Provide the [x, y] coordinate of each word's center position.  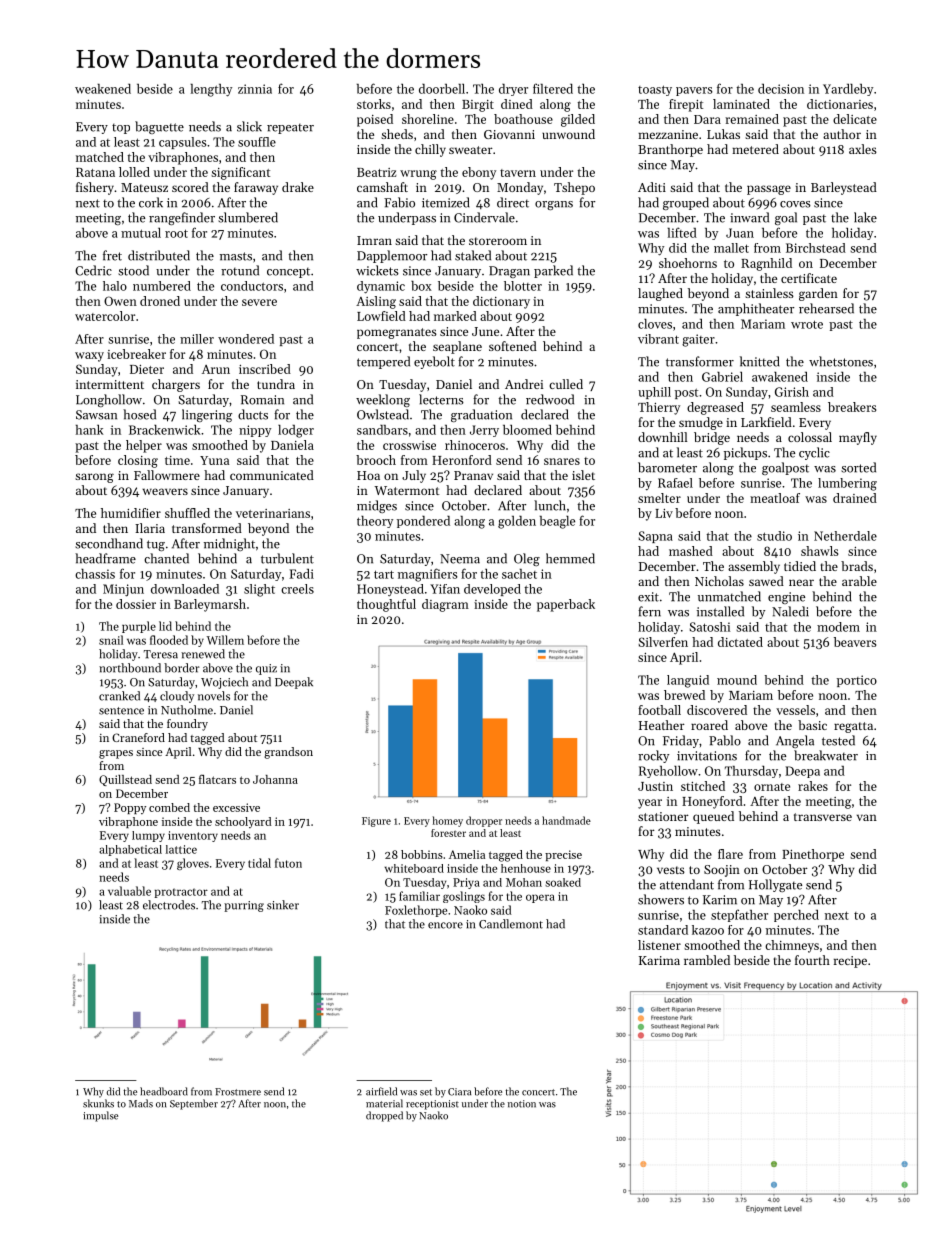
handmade [566, 820]
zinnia [255, 89]
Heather [662, 725]
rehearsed [826, 308]
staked [473, 255]
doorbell [442, 88]
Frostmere [238, 1092]
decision [781, 89]
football [659, 710]
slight [259, 590]
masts [236, 256]
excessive [236, 807]
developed [492, 590]
